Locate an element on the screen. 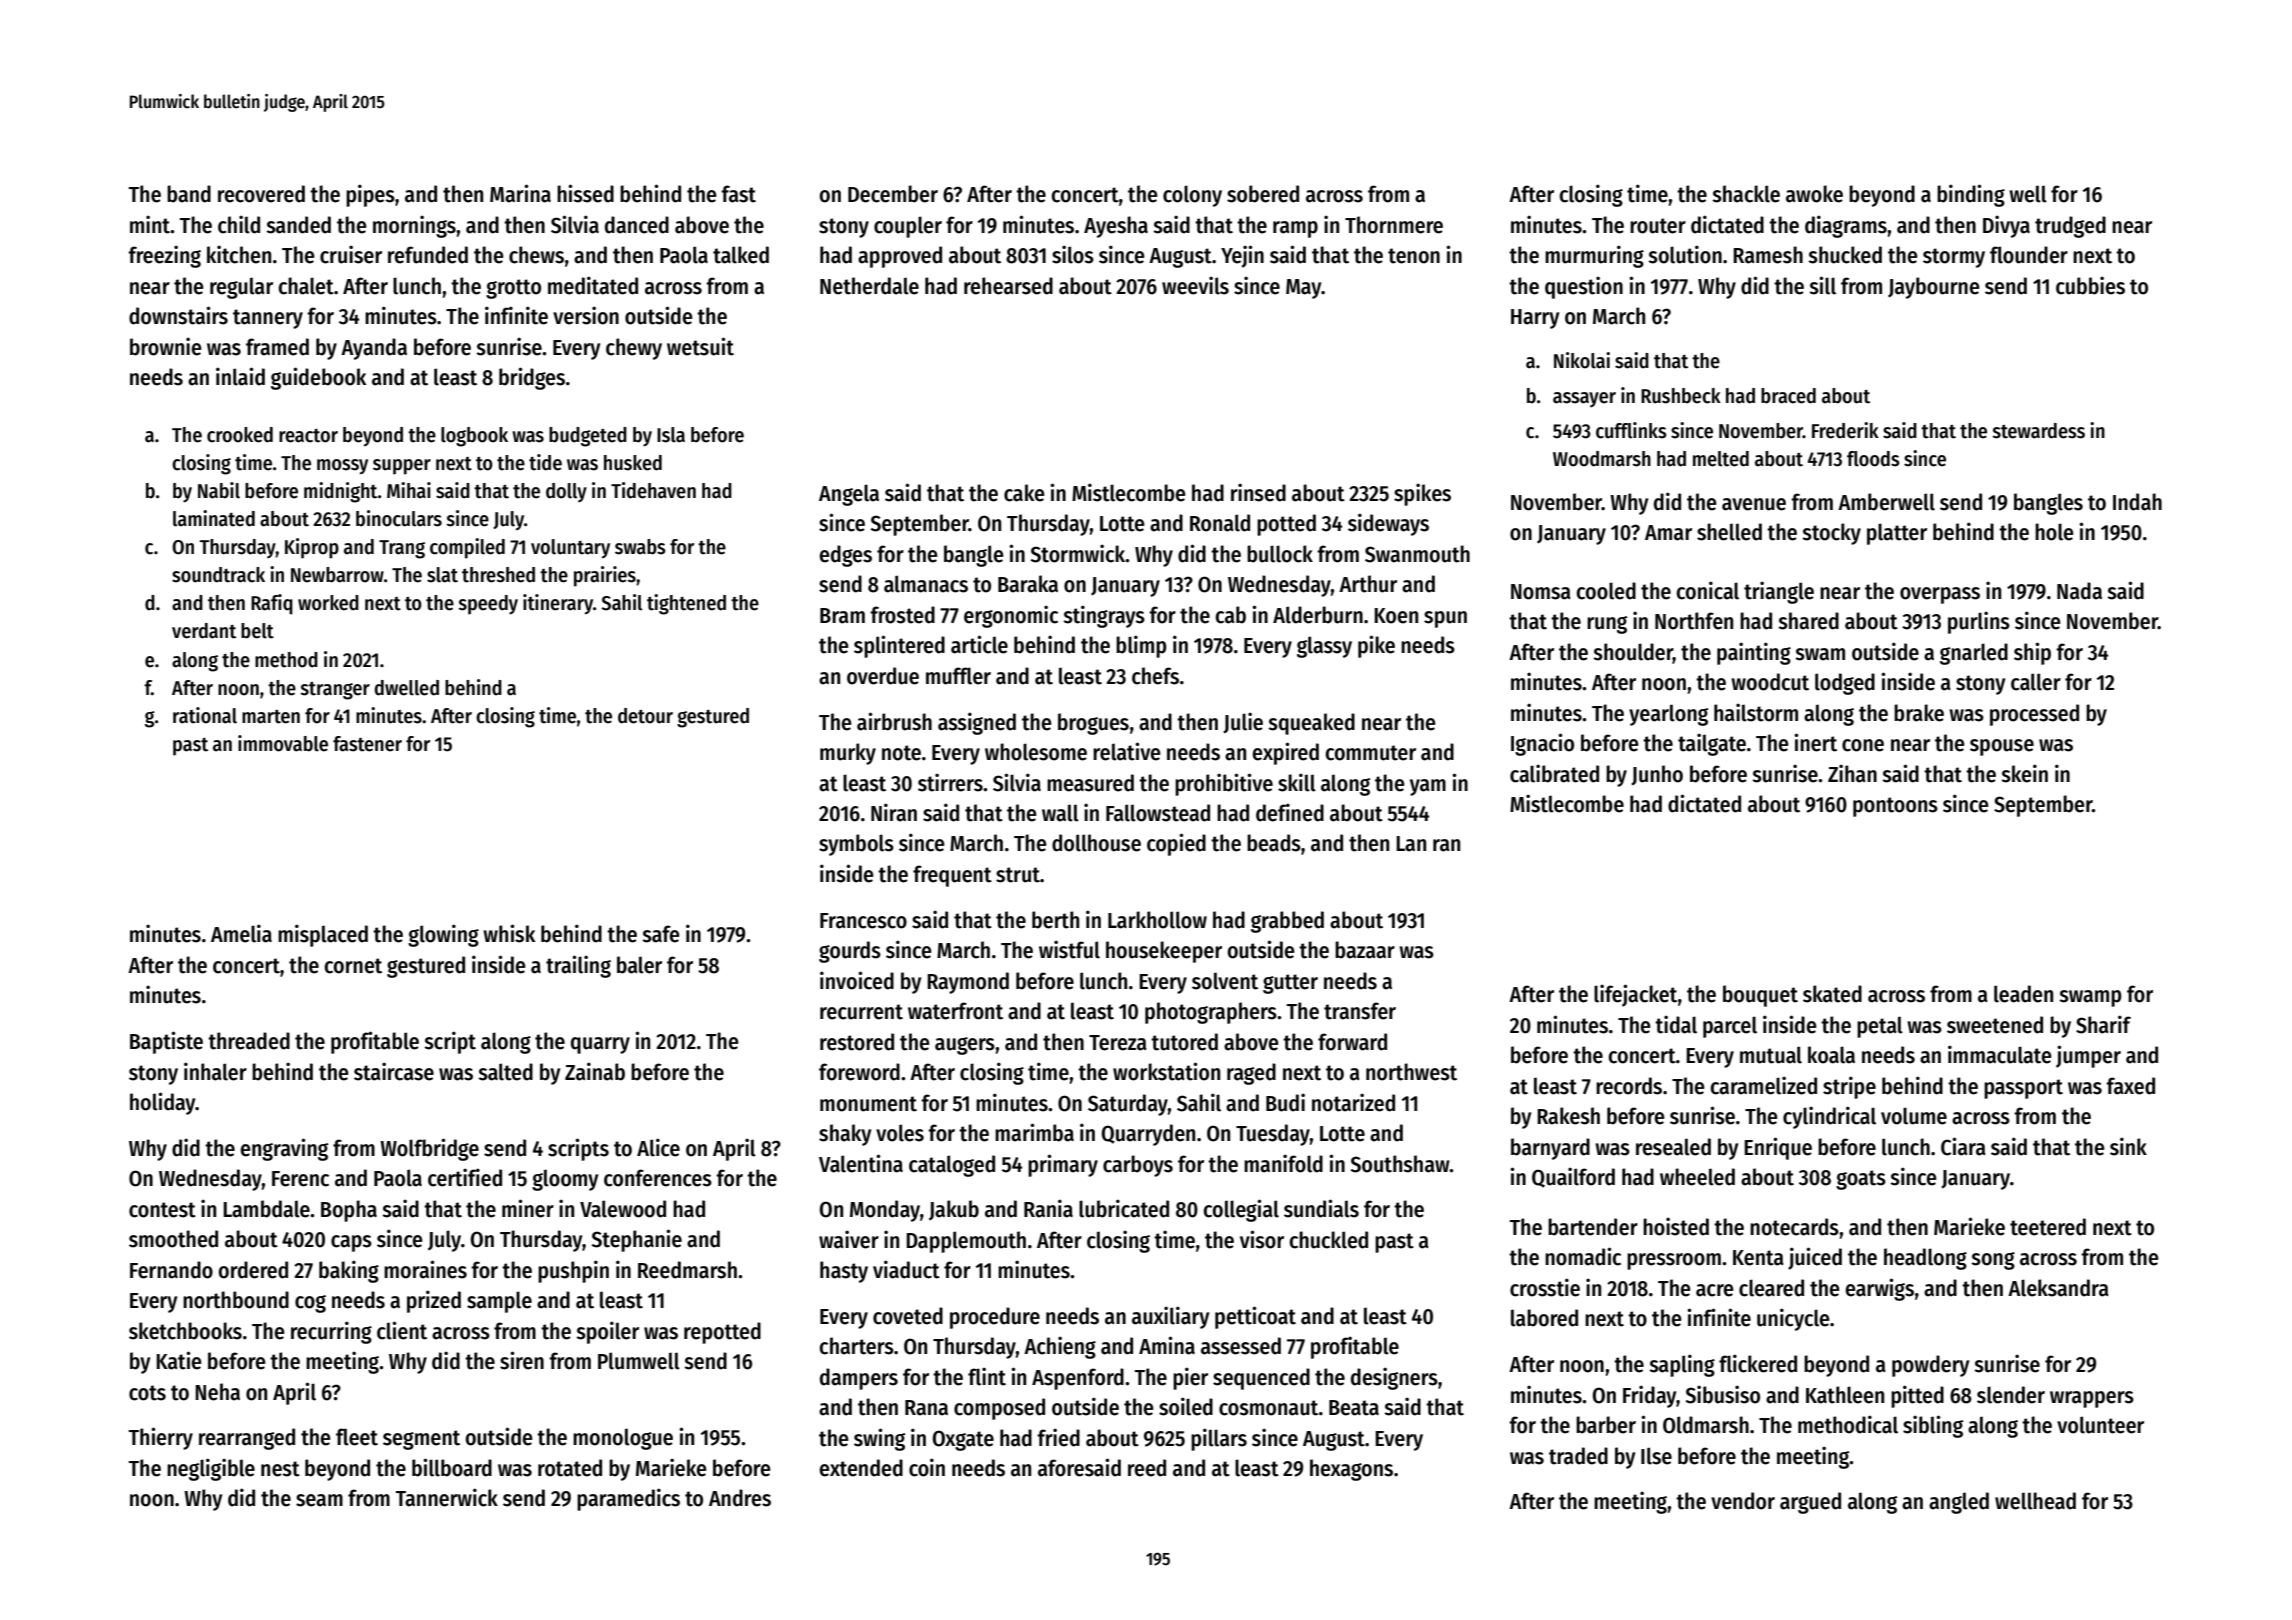 The width and height of the screenshot is (2292, 1620). yam is located at coordinates (1428, 787).
